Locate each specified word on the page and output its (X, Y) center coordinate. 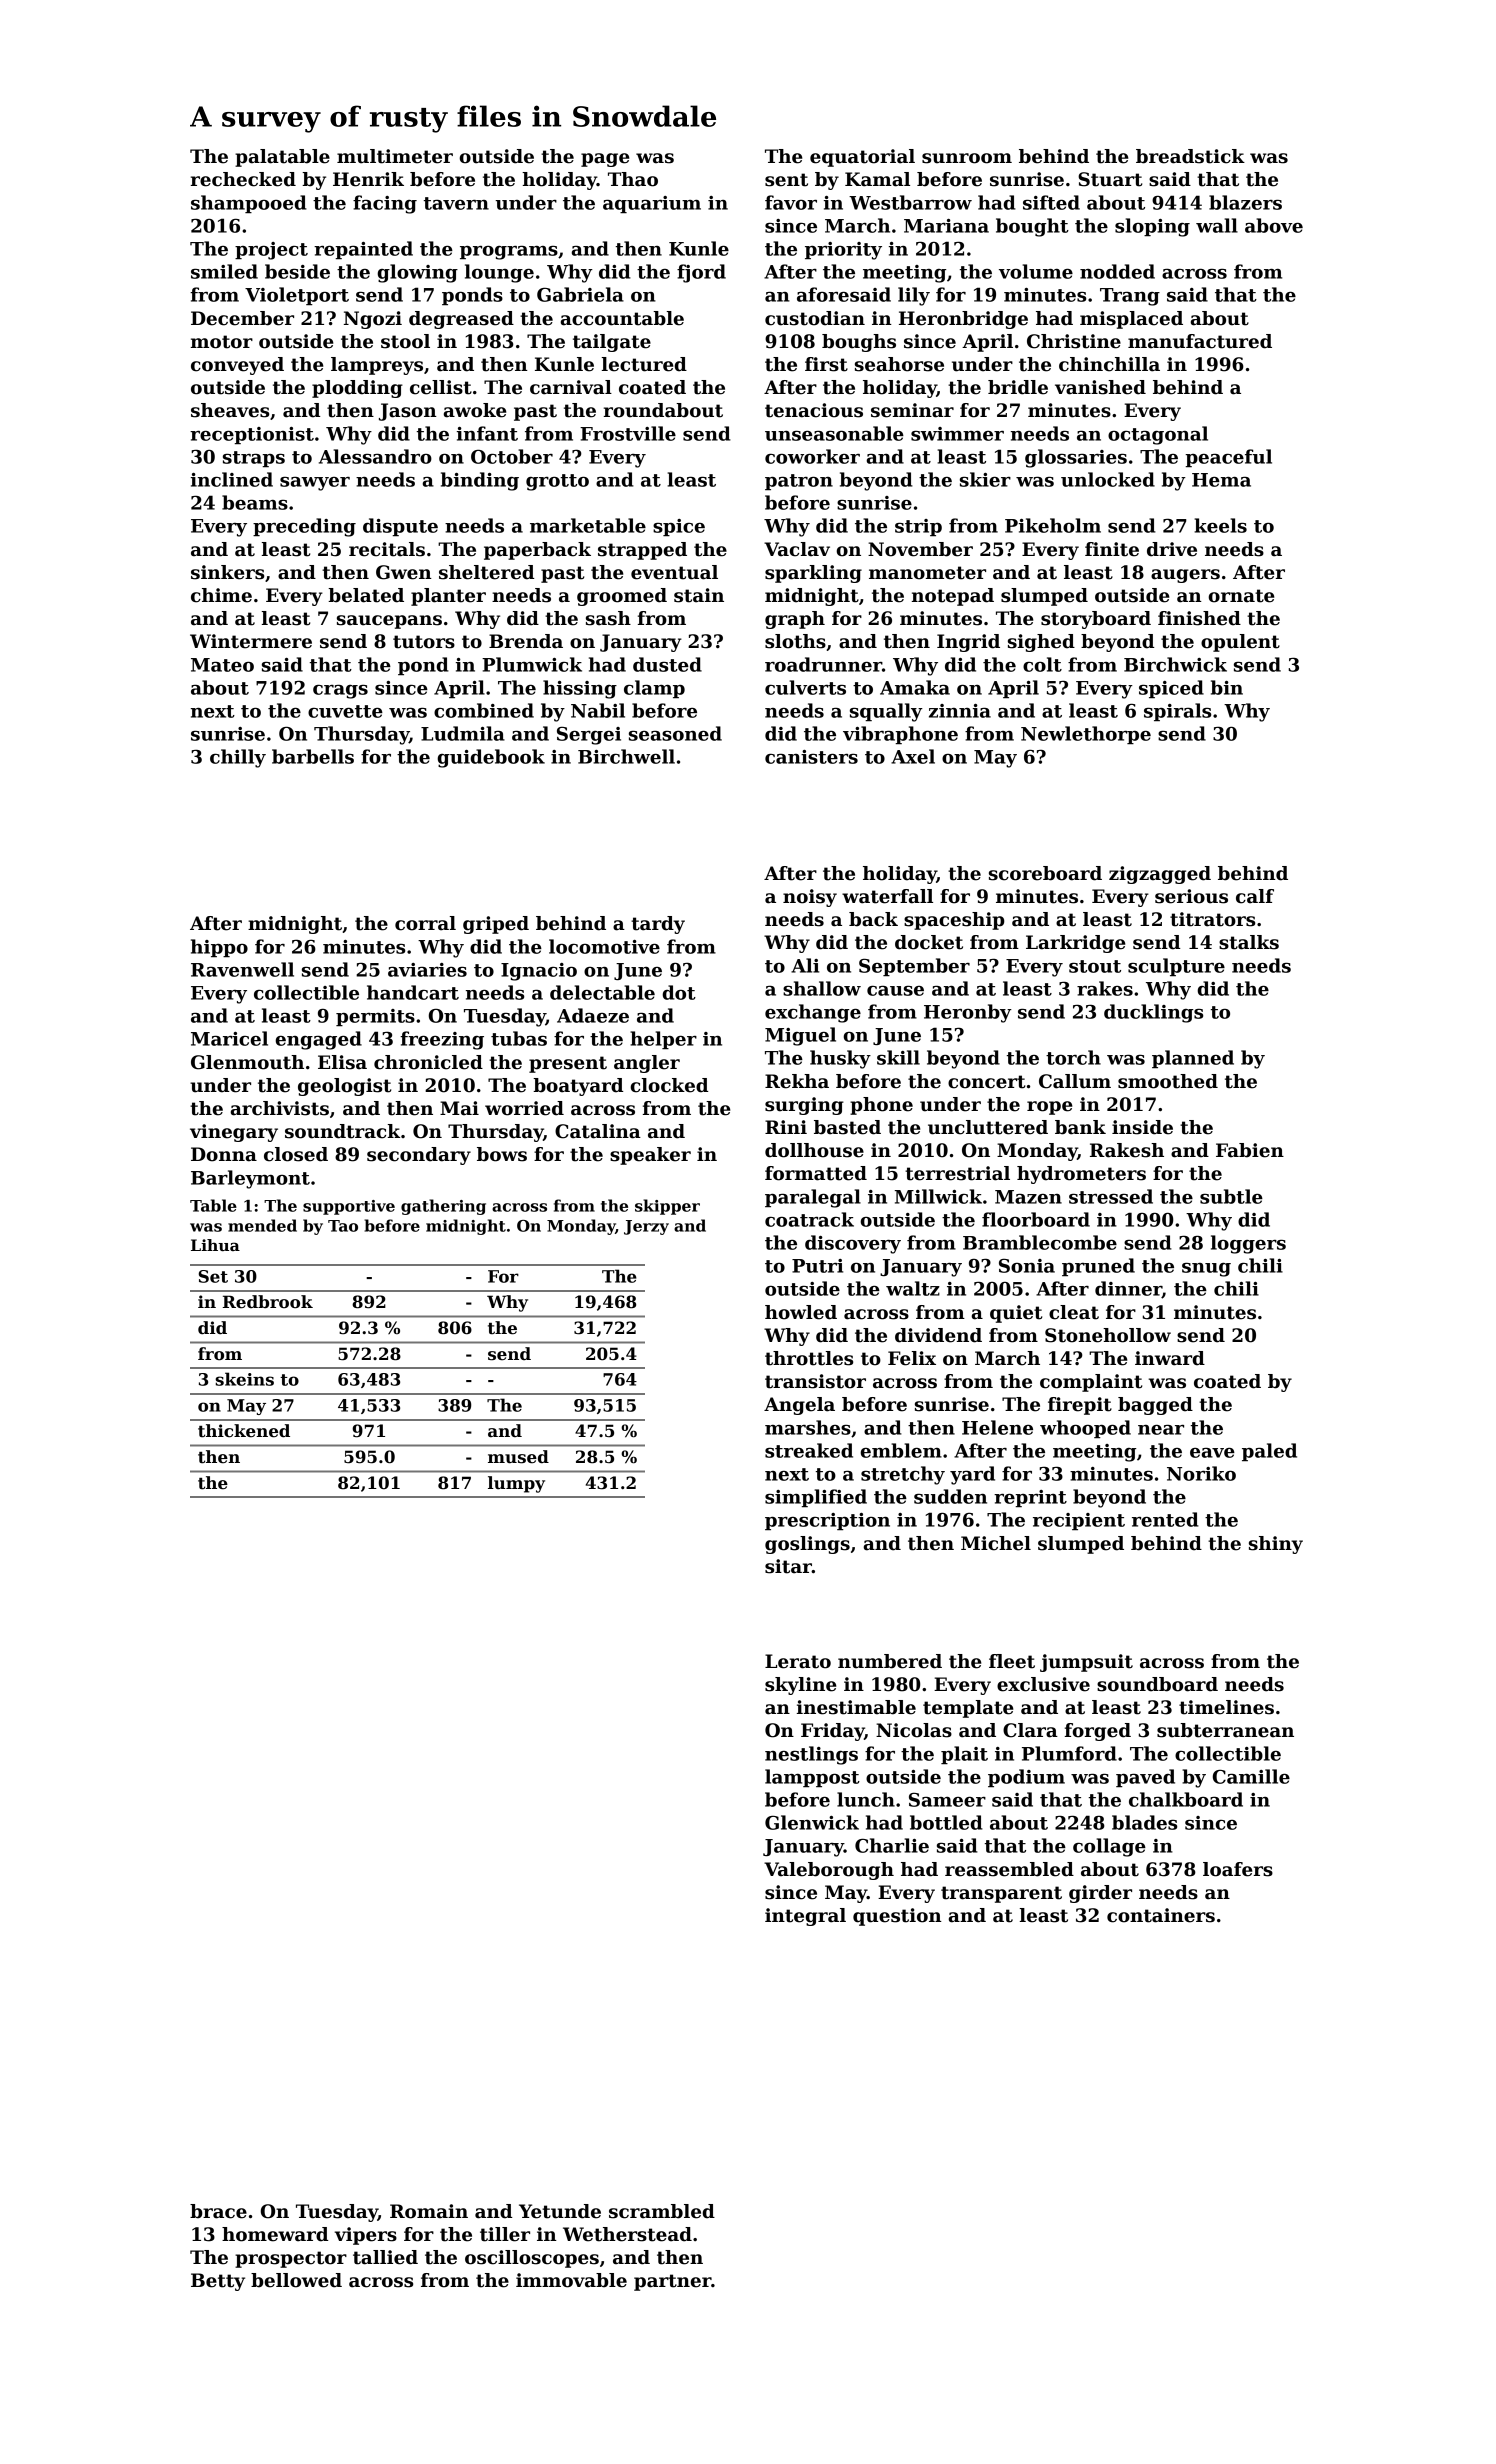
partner (672, 2282)
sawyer (315, 484)
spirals (1177, 712)
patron (799, 482)
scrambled (662, 2211)
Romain (429, 2211)
